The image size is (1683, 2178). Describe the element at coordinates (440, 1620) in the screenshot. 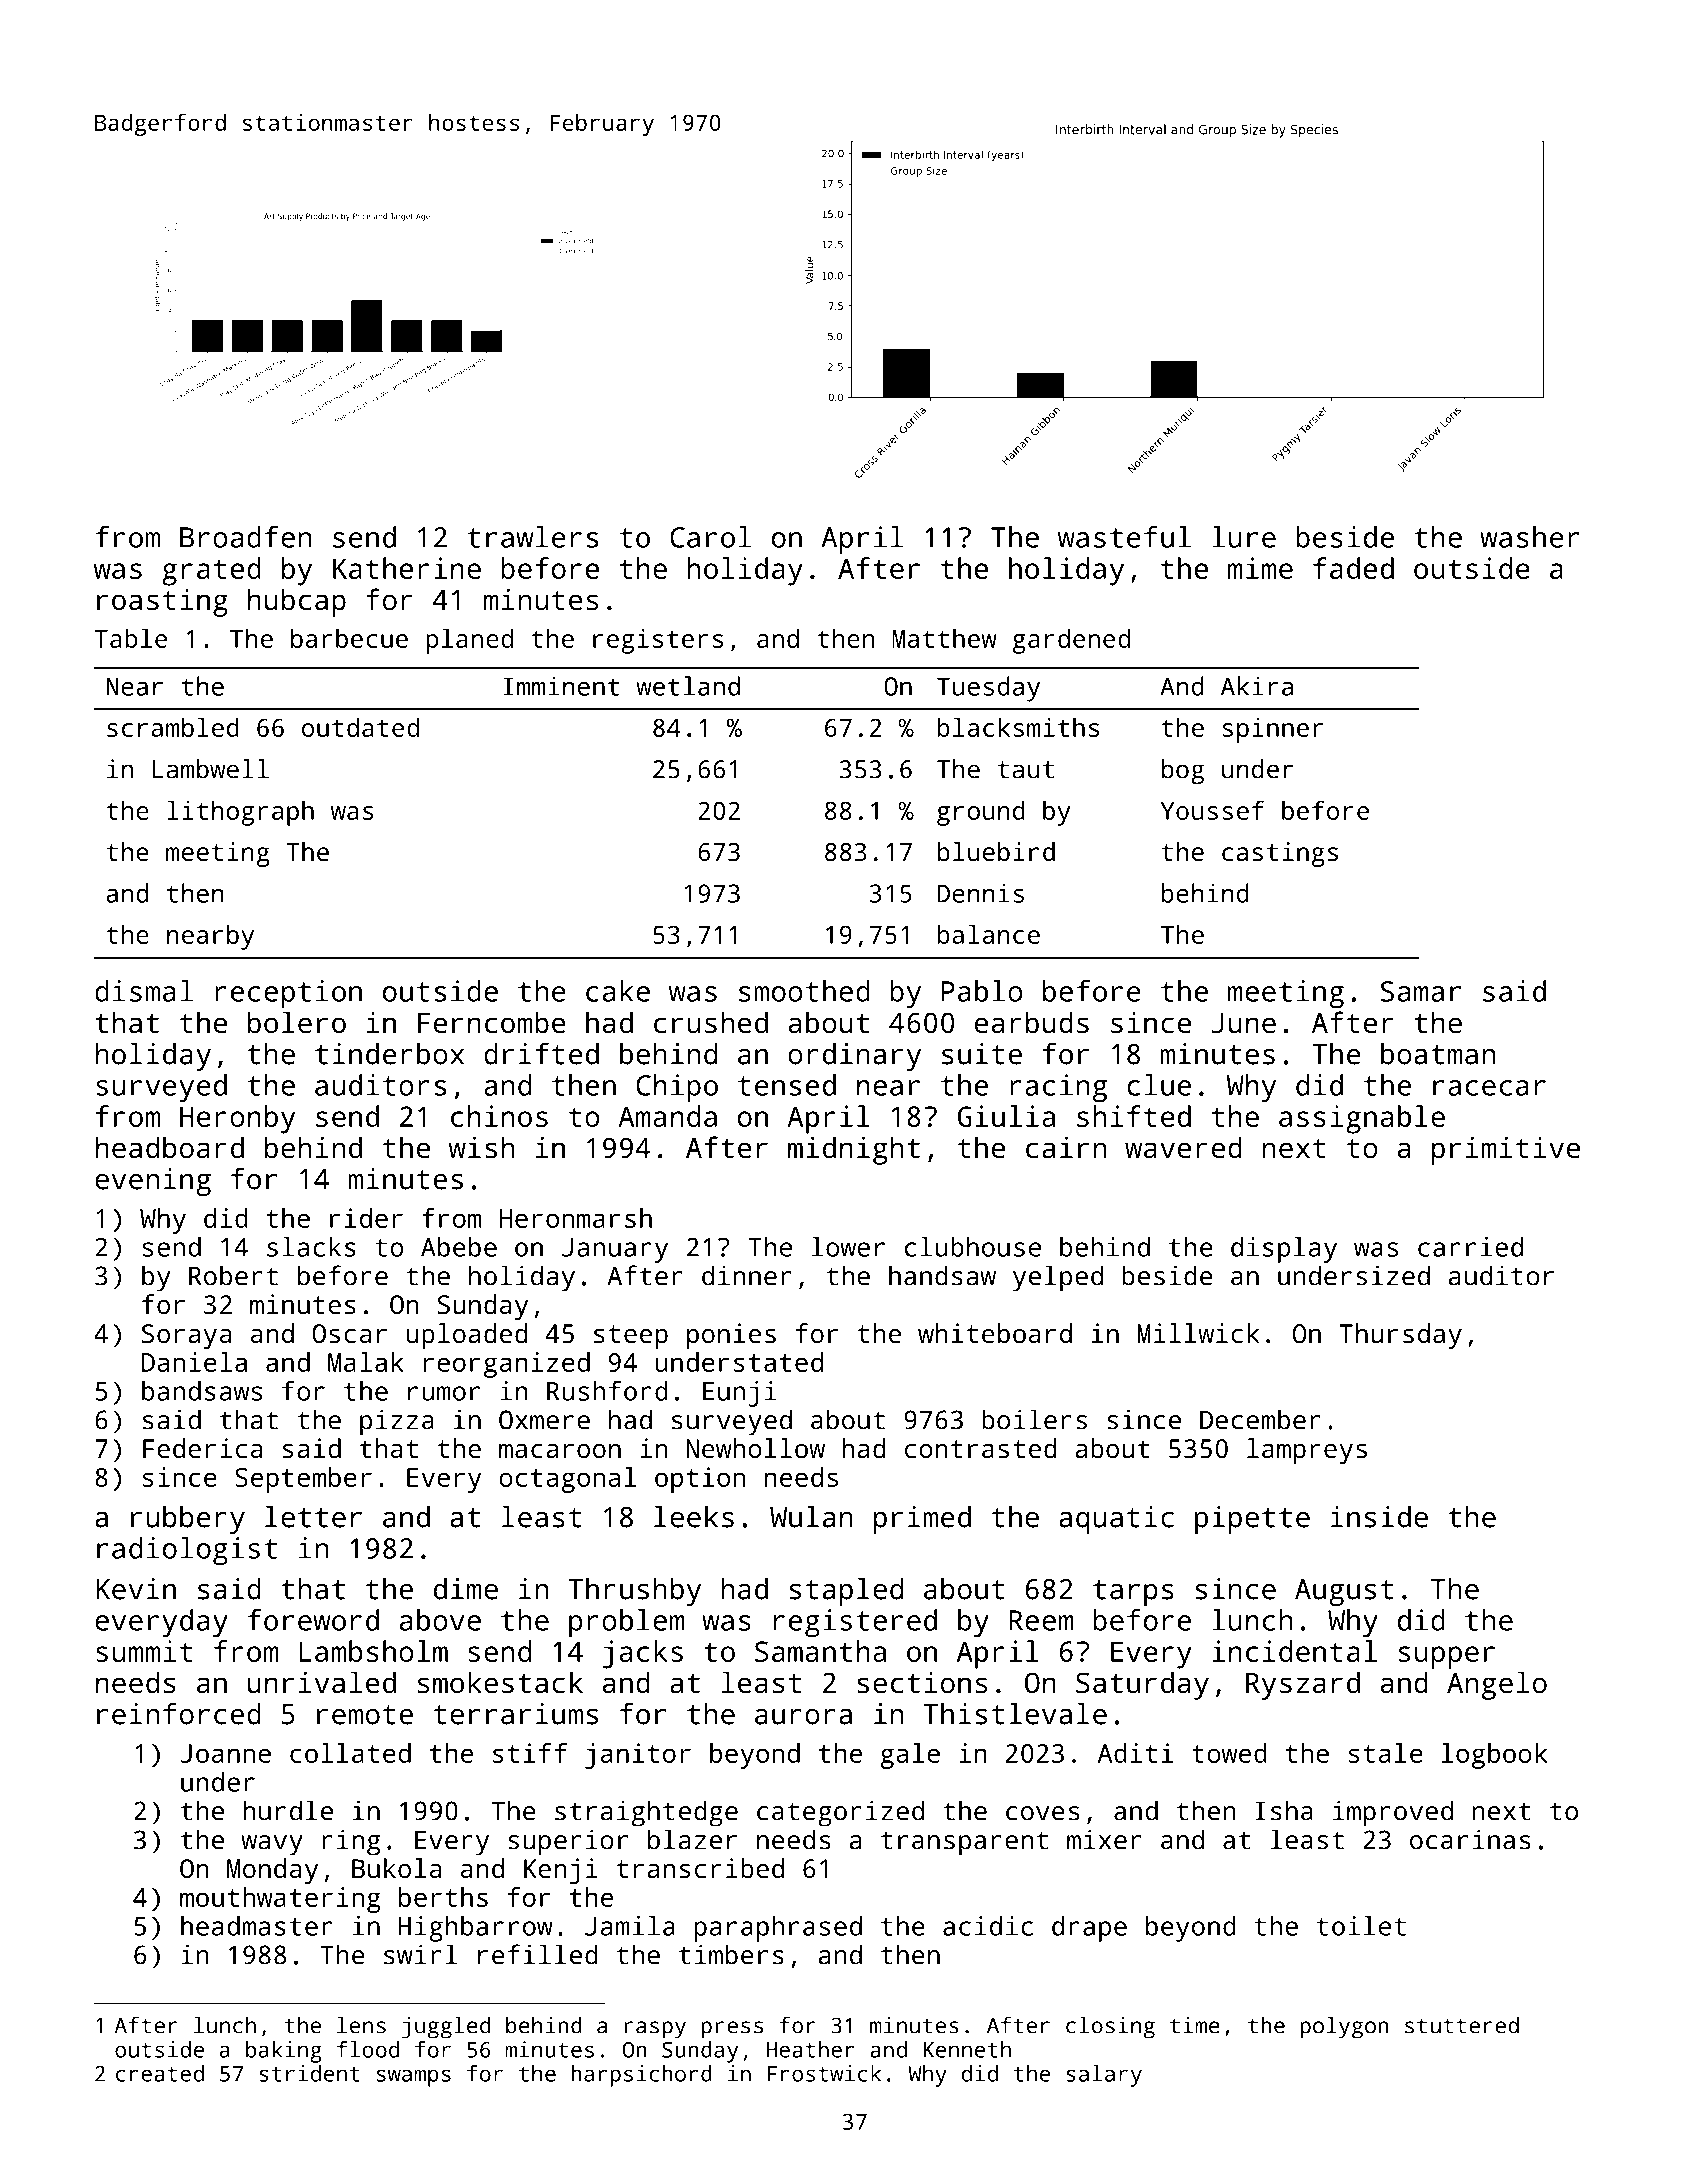

I see `above` at that location.
